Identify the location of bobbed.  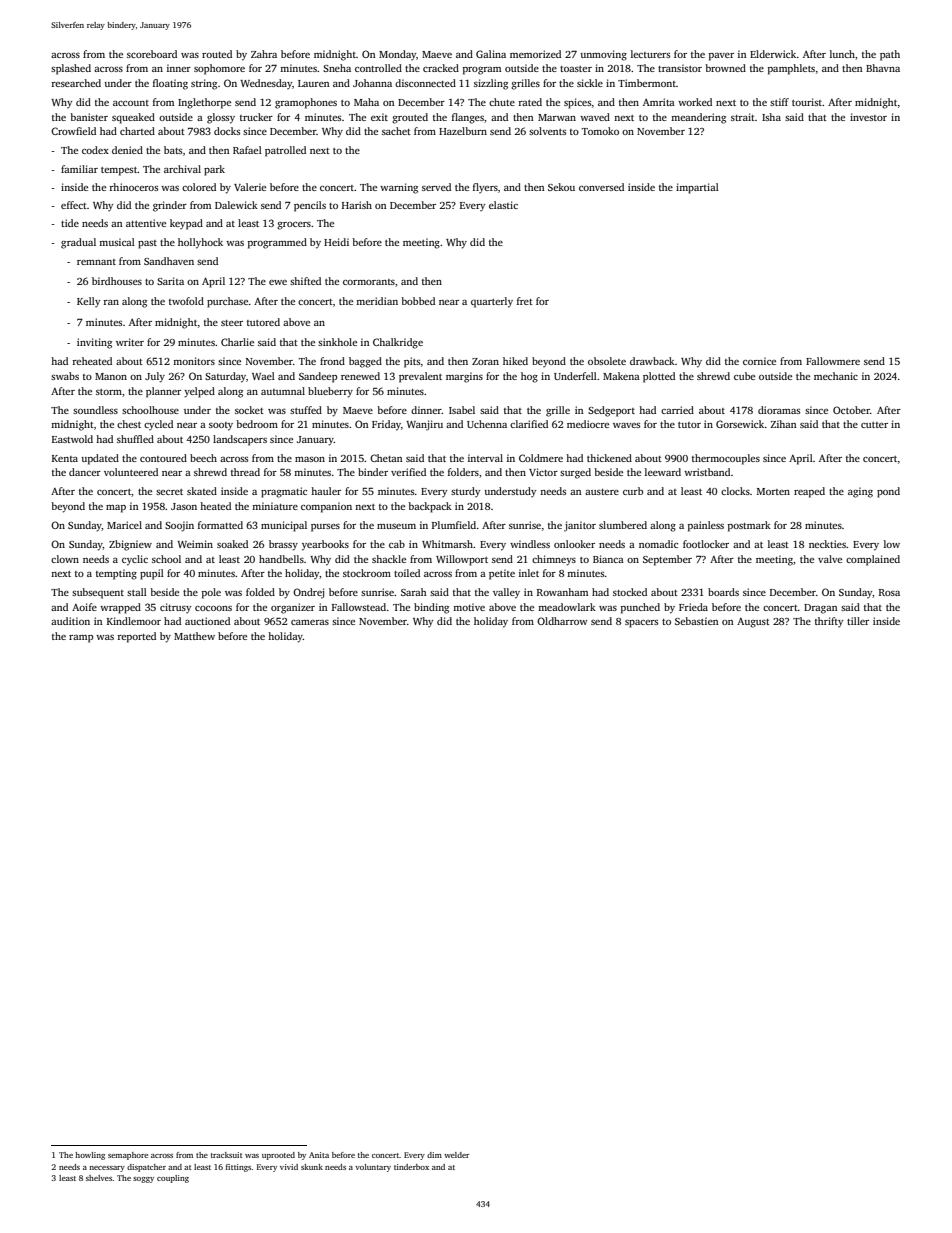
(418, 301).
